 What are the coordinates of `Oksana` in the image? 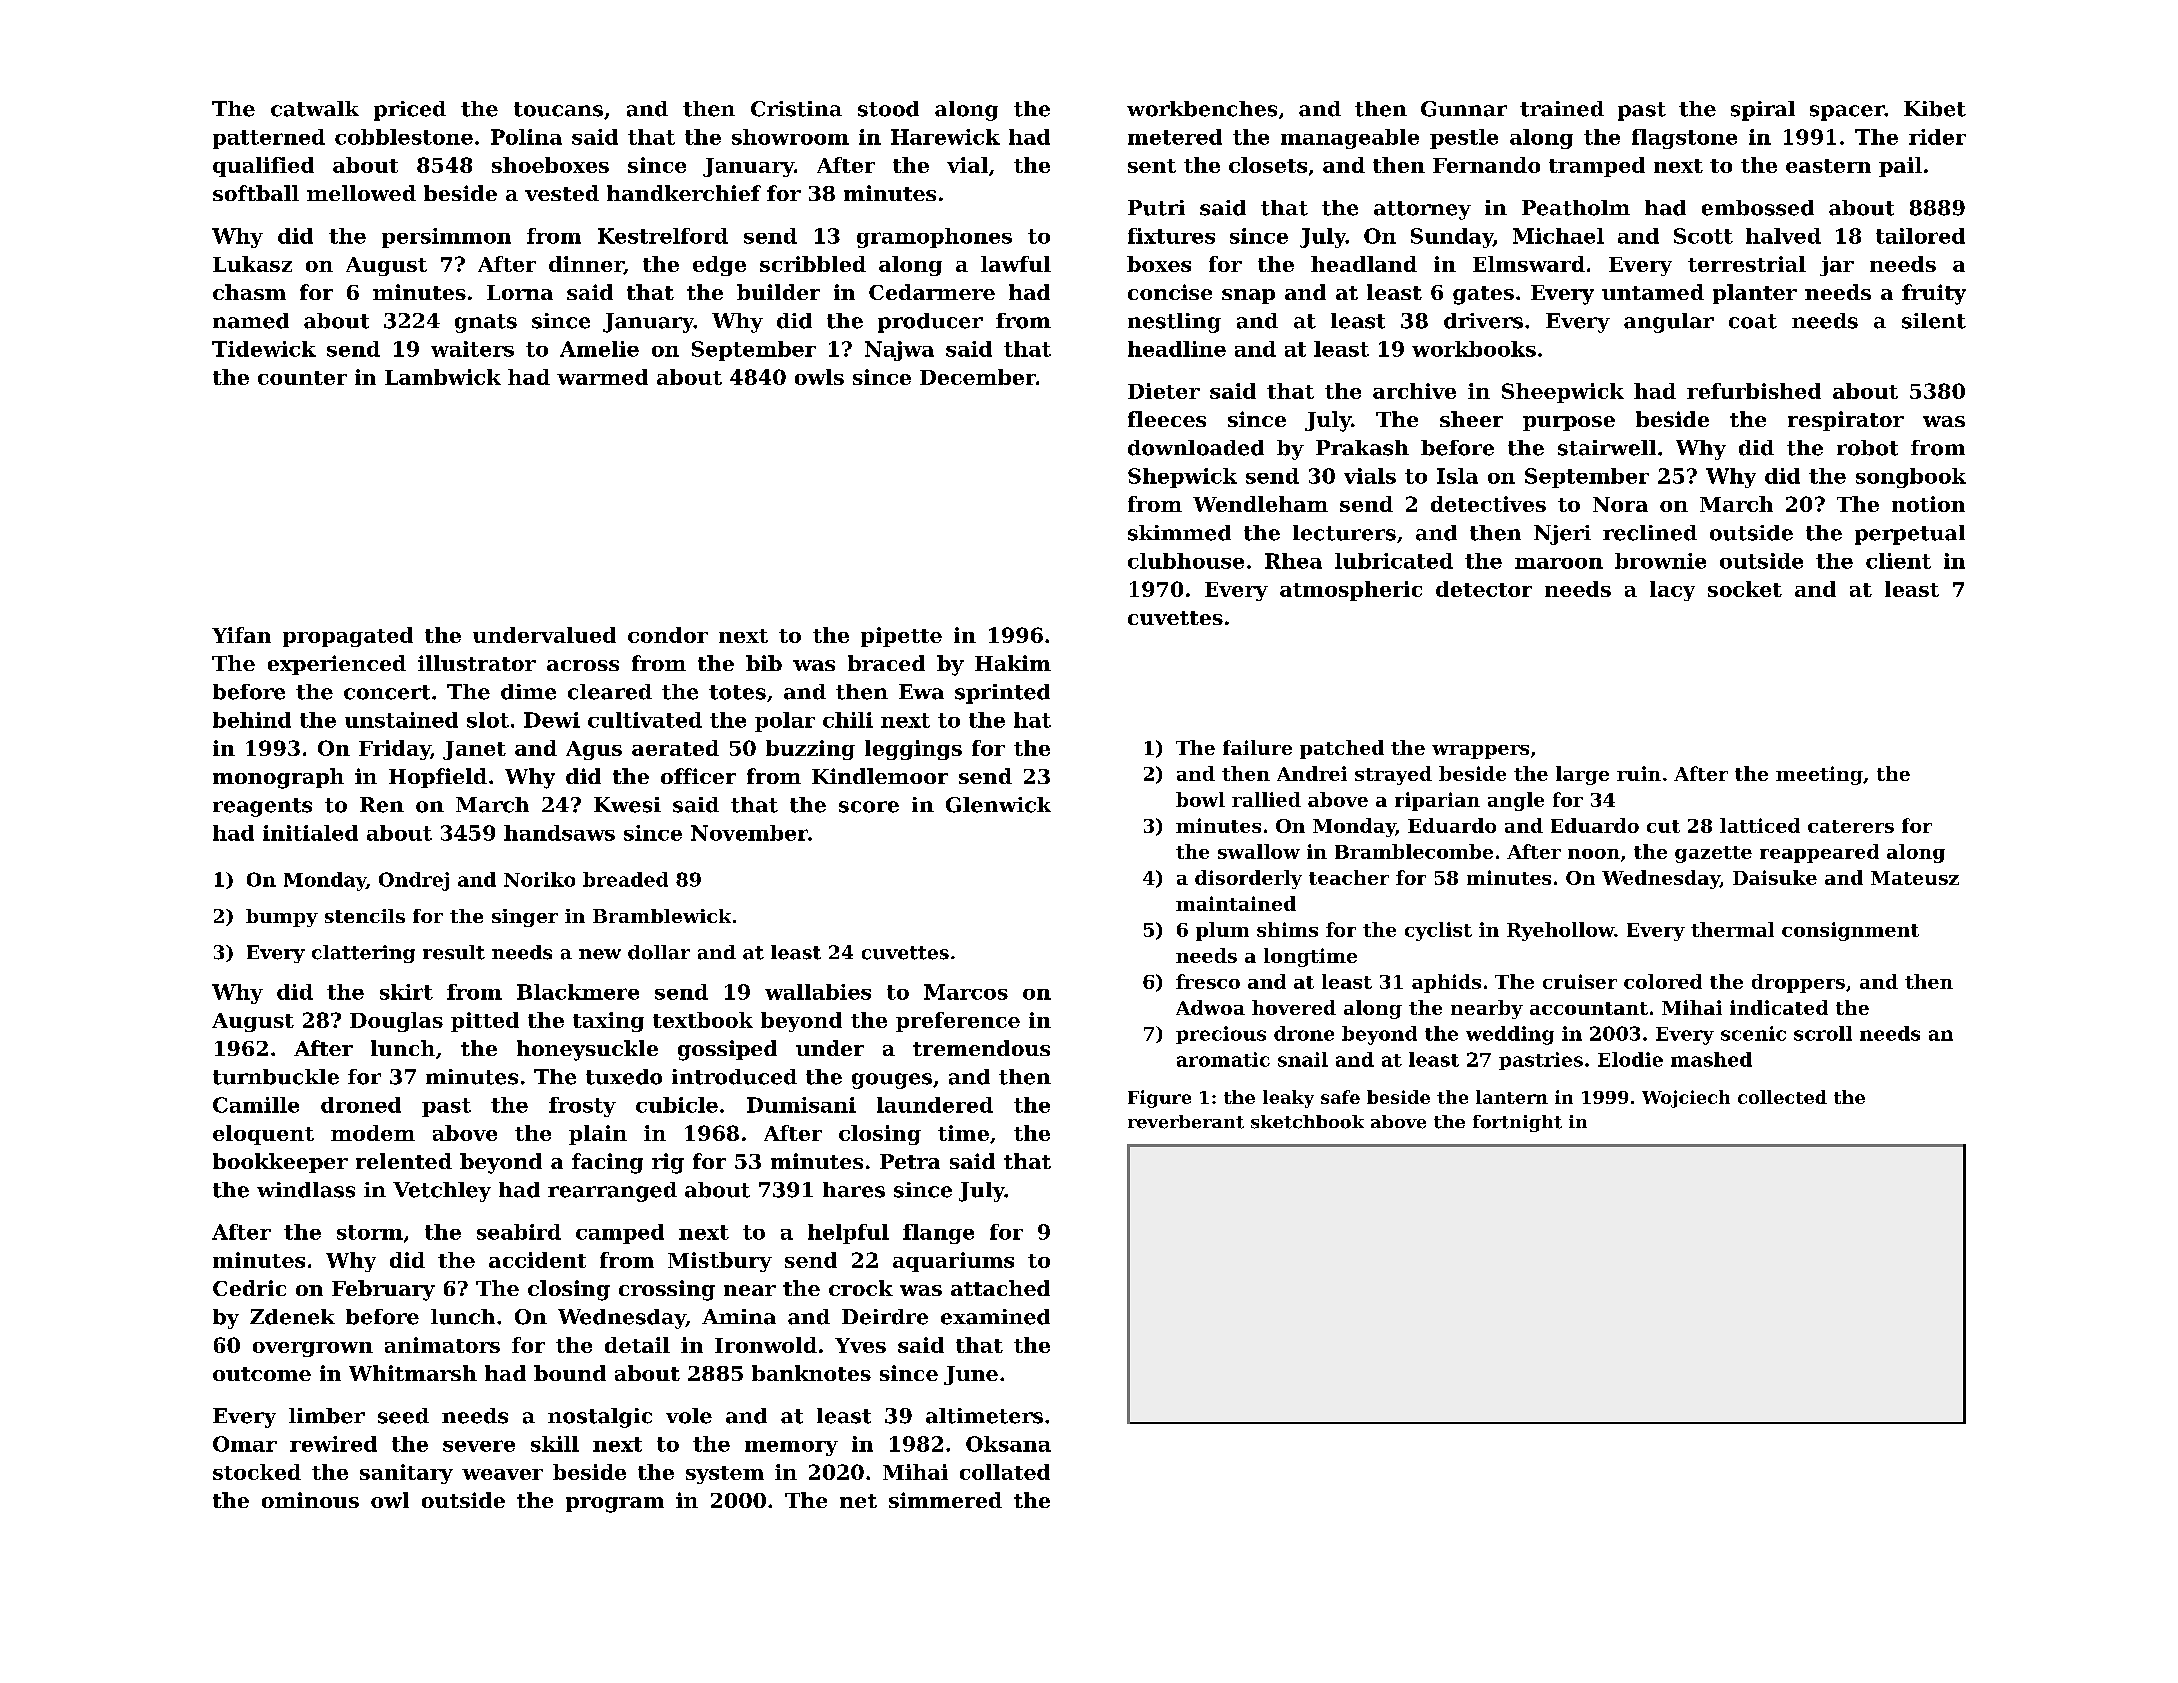 It's located at (1008, 1444).
